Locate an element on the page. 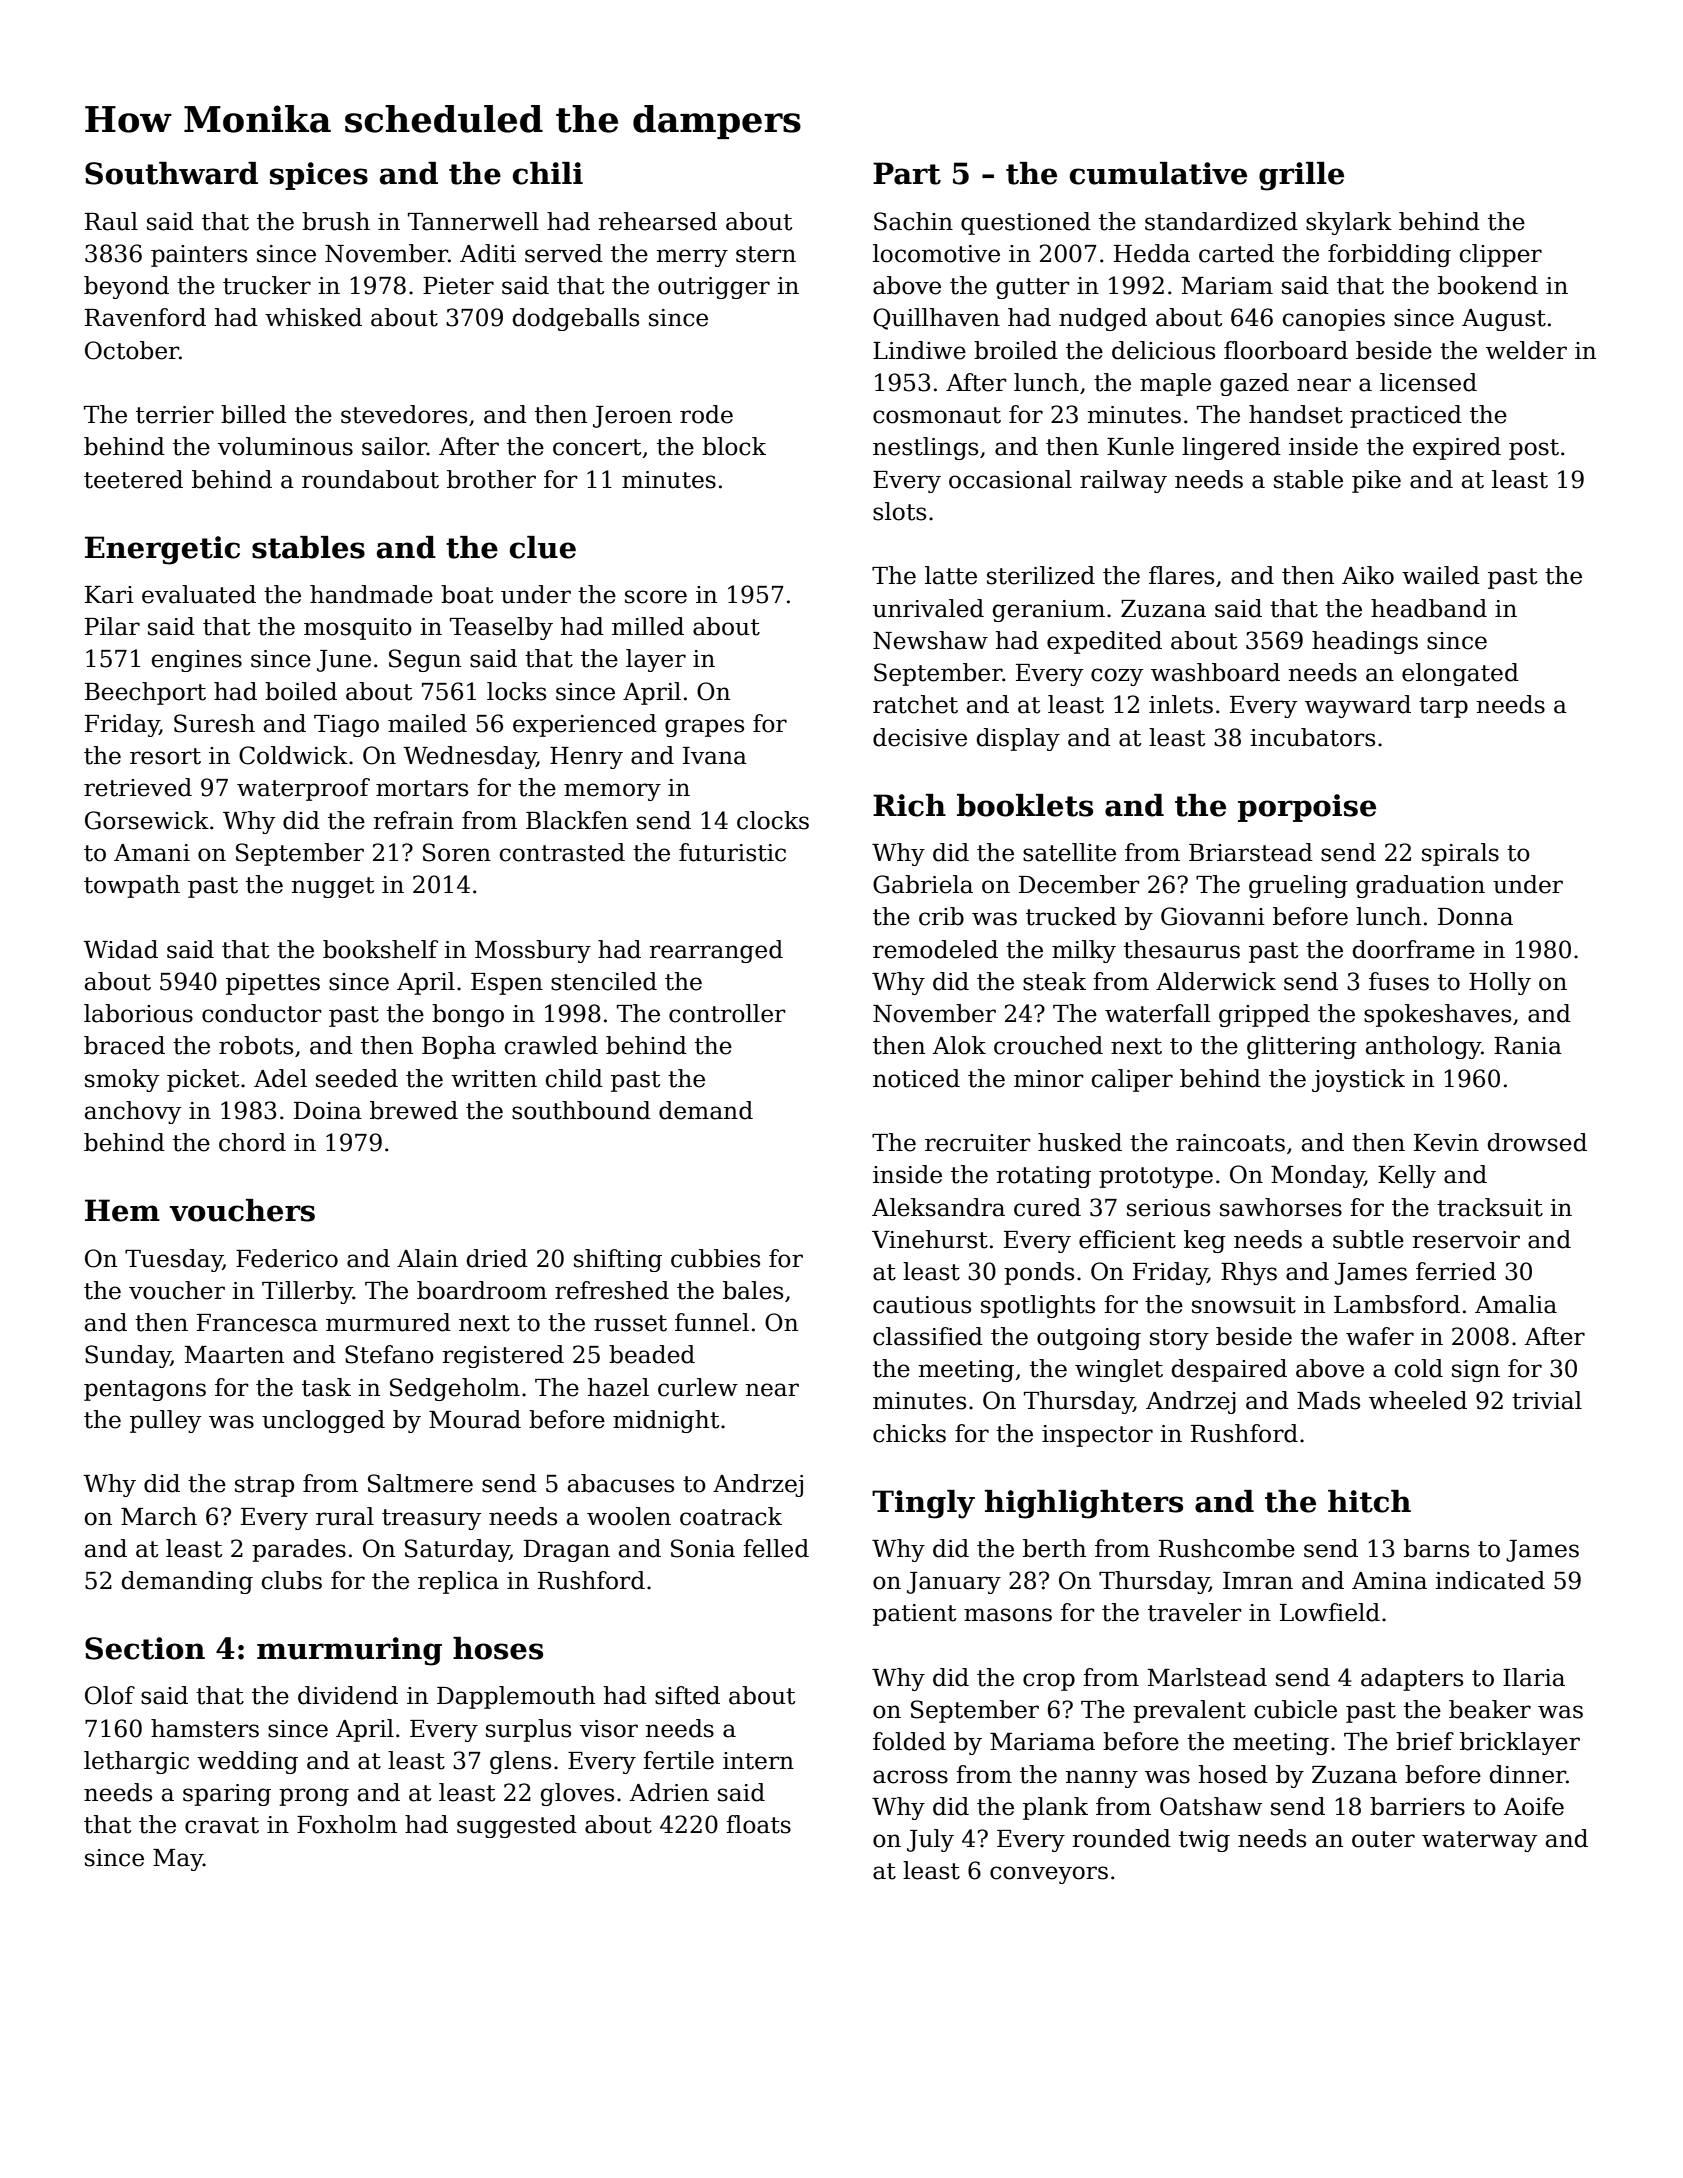 This image has height=2178, width=1683. grille is located at coordinates (1301, 176).
